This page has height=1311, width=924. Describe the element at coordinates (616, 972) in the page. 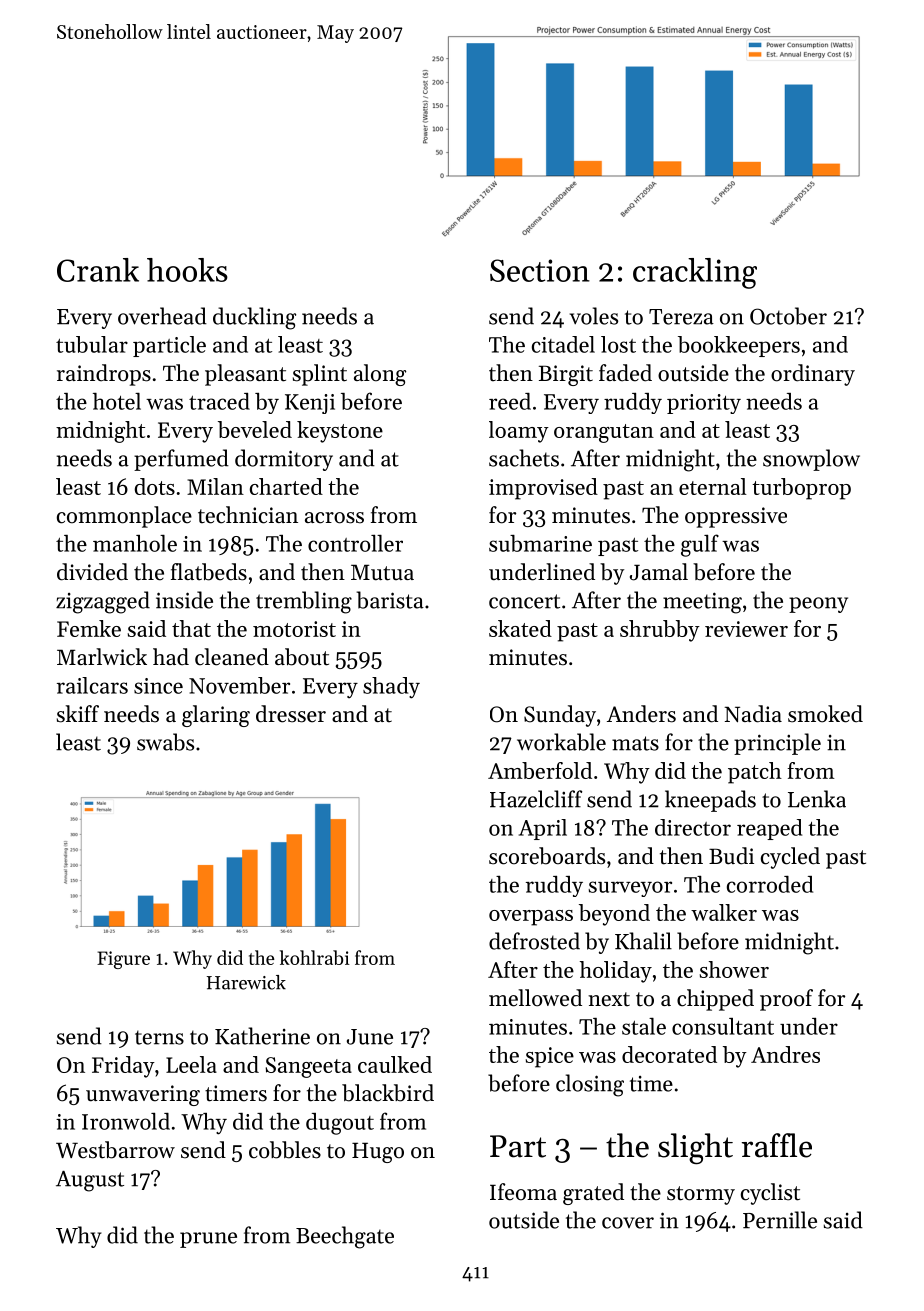

I see `holiday` at that location.
